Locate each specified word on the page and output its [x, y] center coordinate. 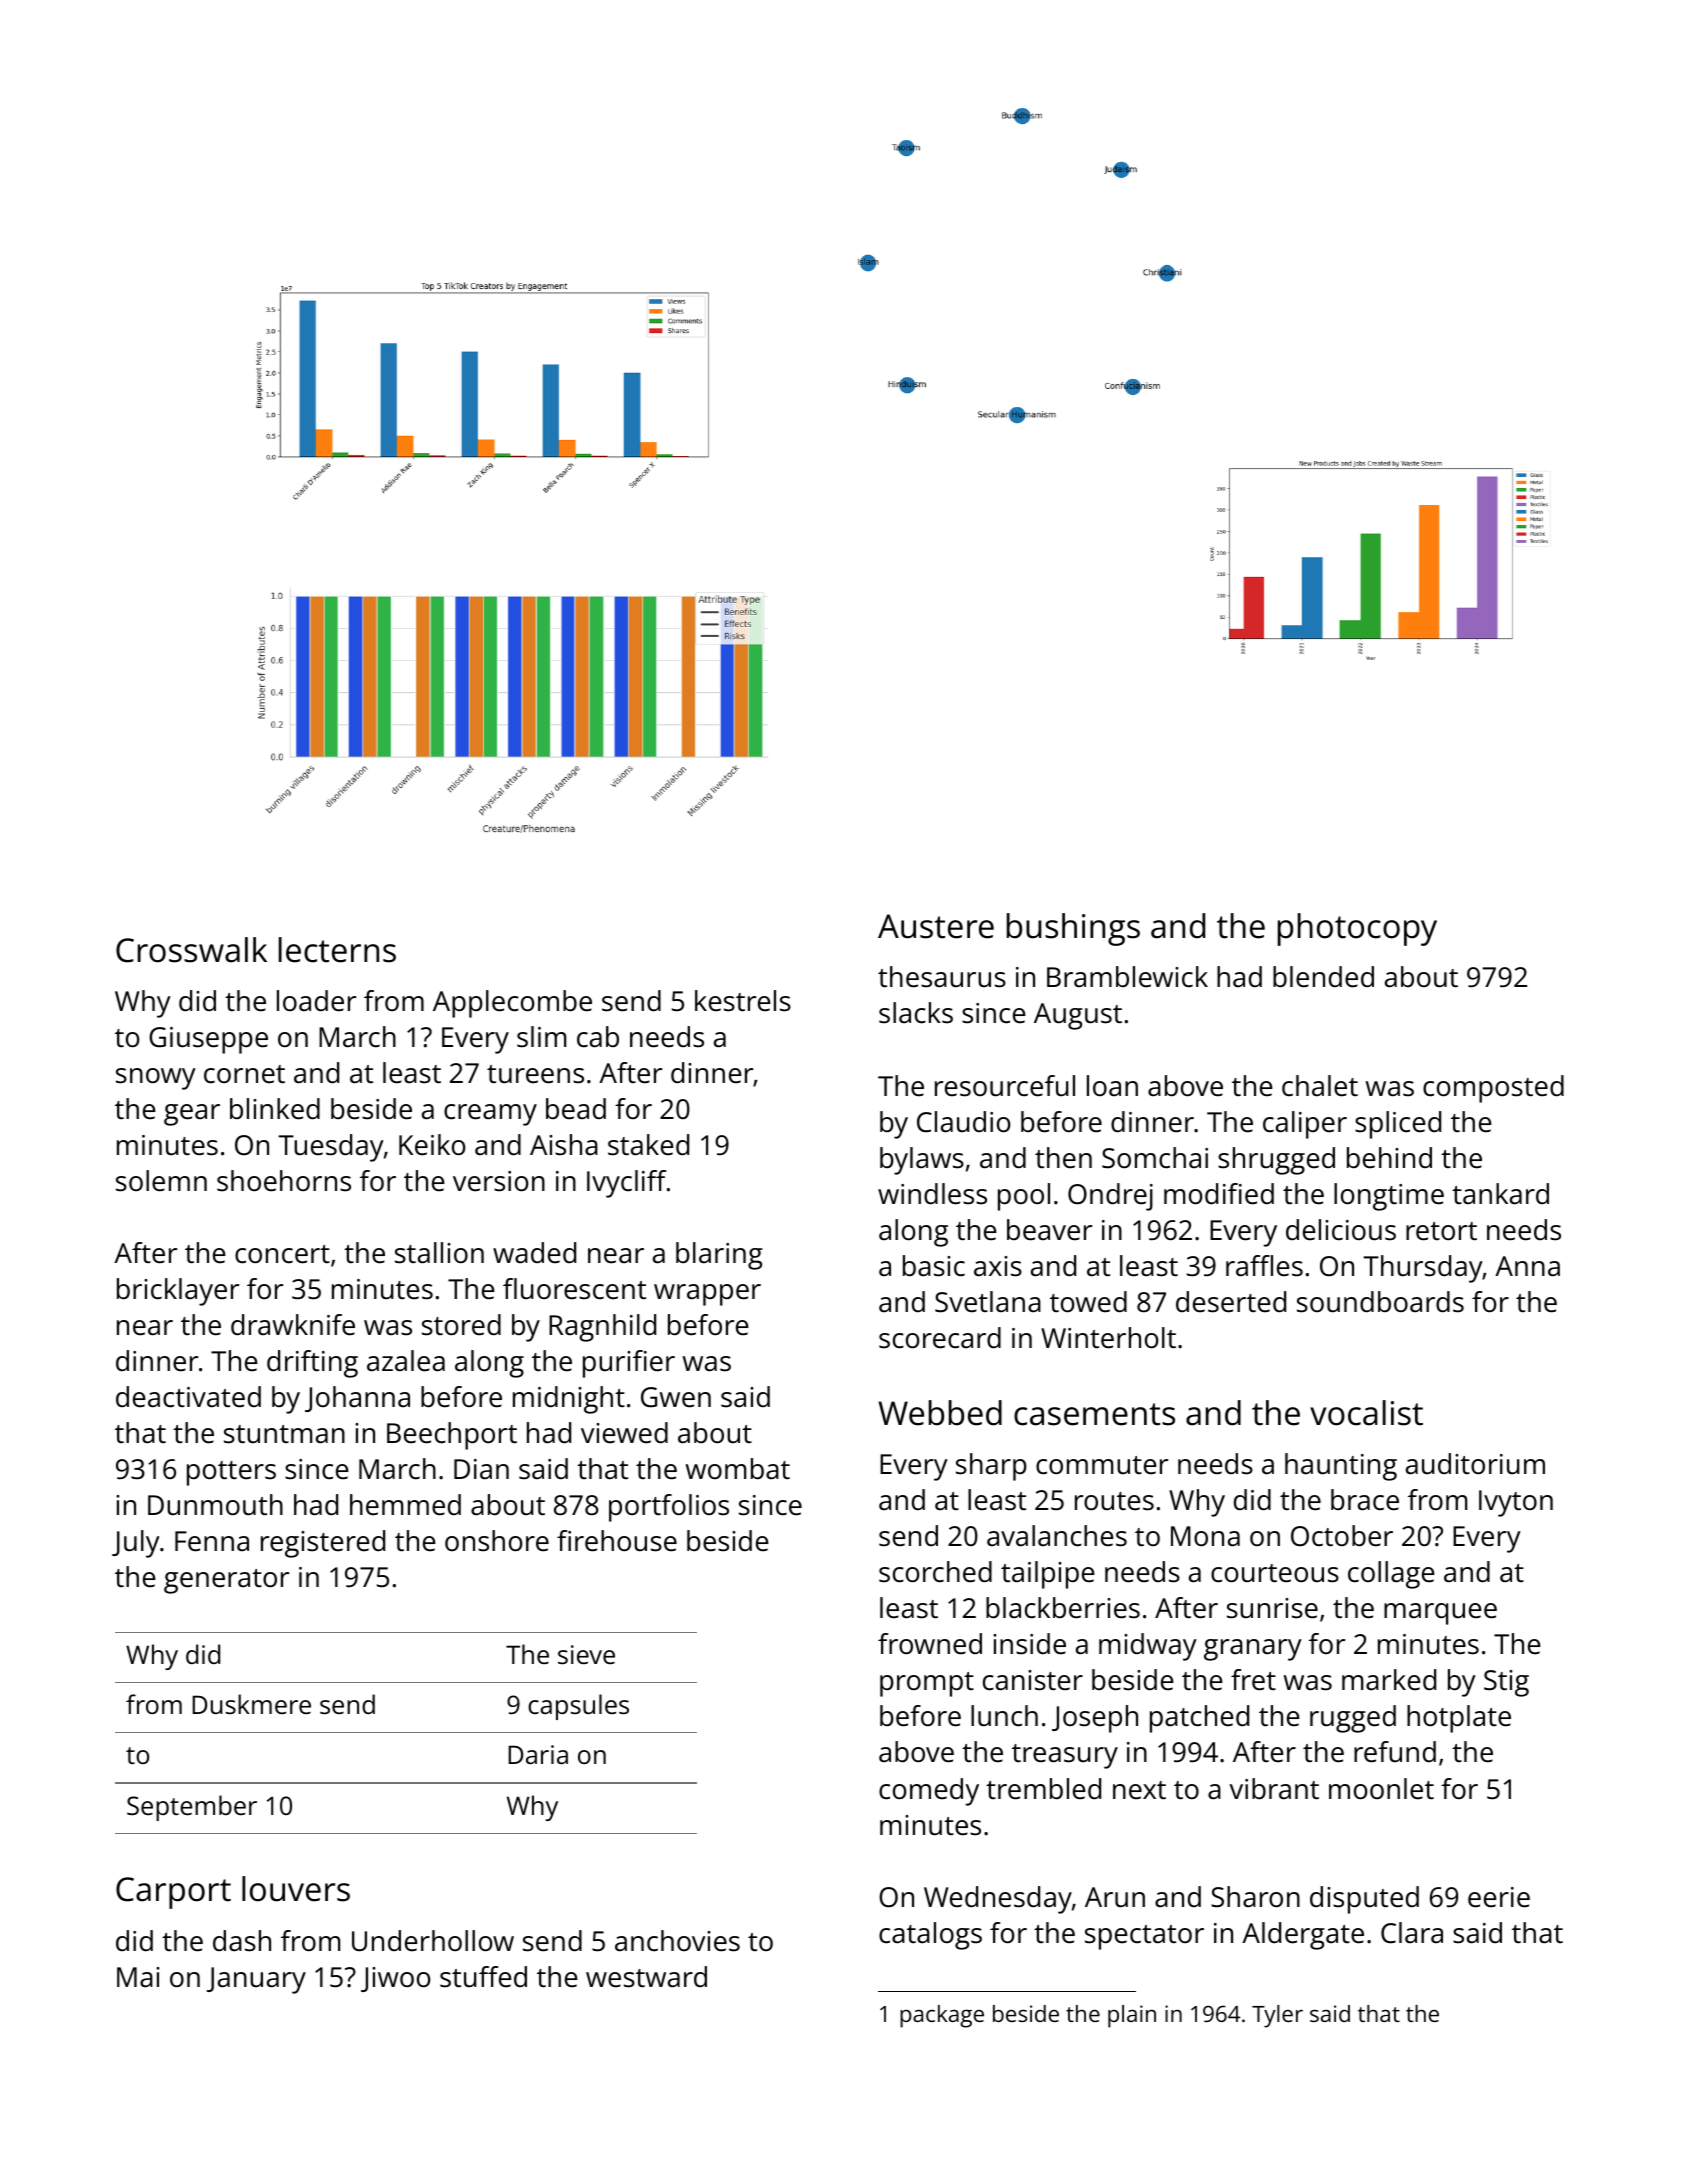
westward [646, 1977]
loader [316, 1001]
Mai [138, 1977]
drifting [312, 1364]
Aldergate [1303, 1936]
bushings [1073, 929]
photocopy [1357, 929]
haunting [1341, 1467]
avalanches [1057, 1536]
